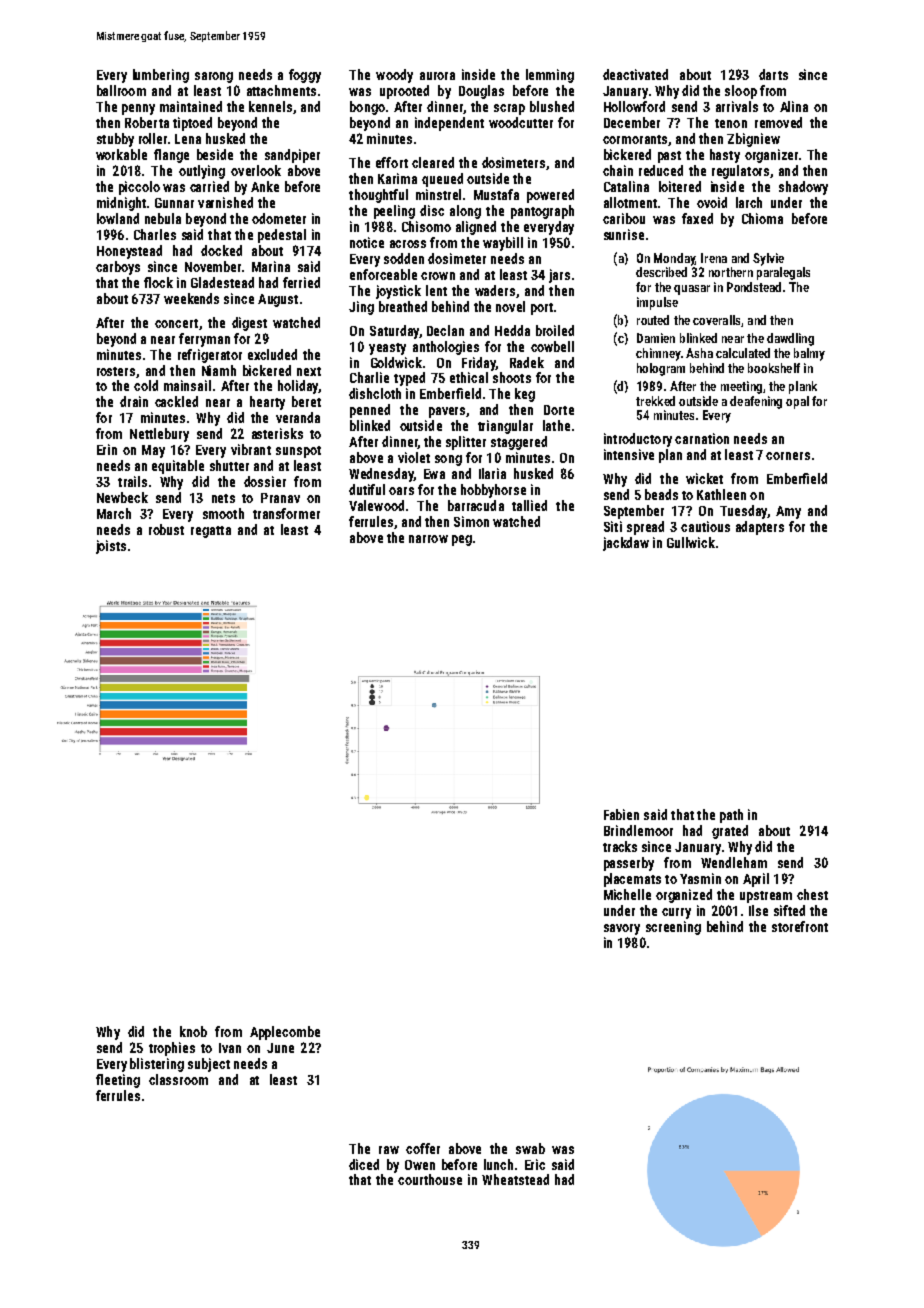 This image has height=1308, width=924. What do you see at coordinates (389, 1150) in the image?
I see `raw` at bounding box center [389, 1150].
